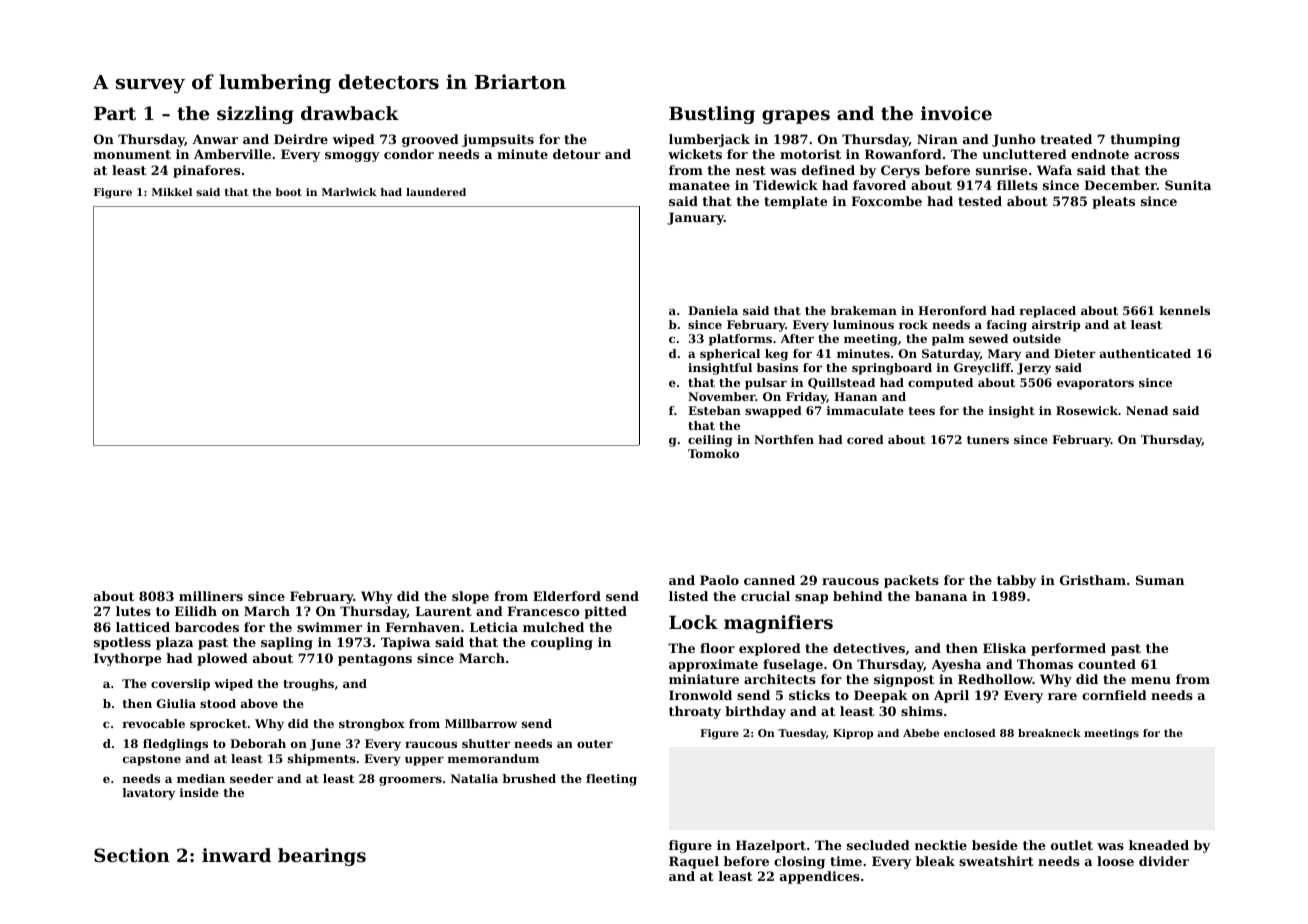 The width and height of the image is (1308, 924). What do you see at coordinates (133, 611) in the image?
I see `lutes` at bounding box center [133, 611].
